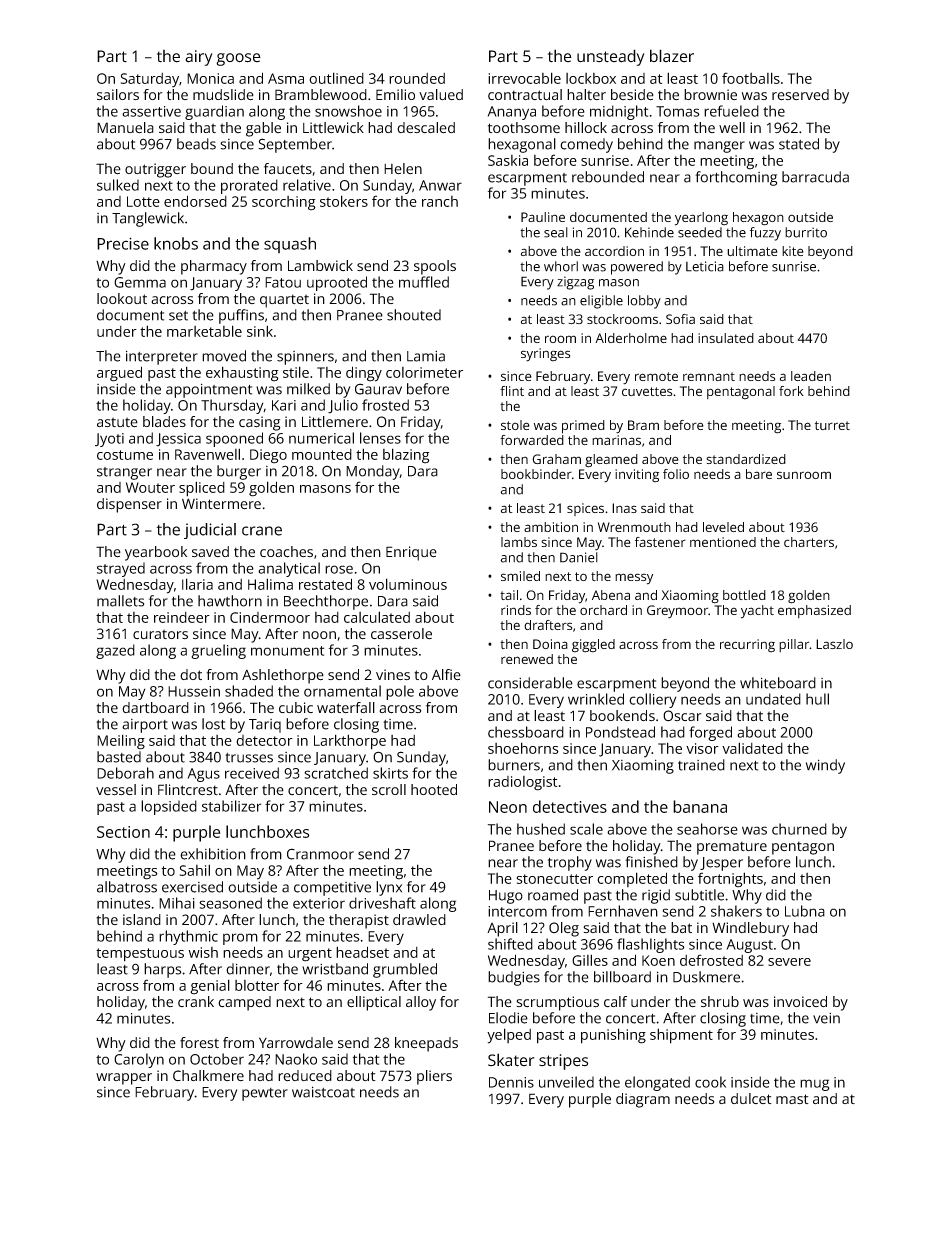  Describe the element at coordinates (656, 376) in the screenshot. I see `remote` at that location.
